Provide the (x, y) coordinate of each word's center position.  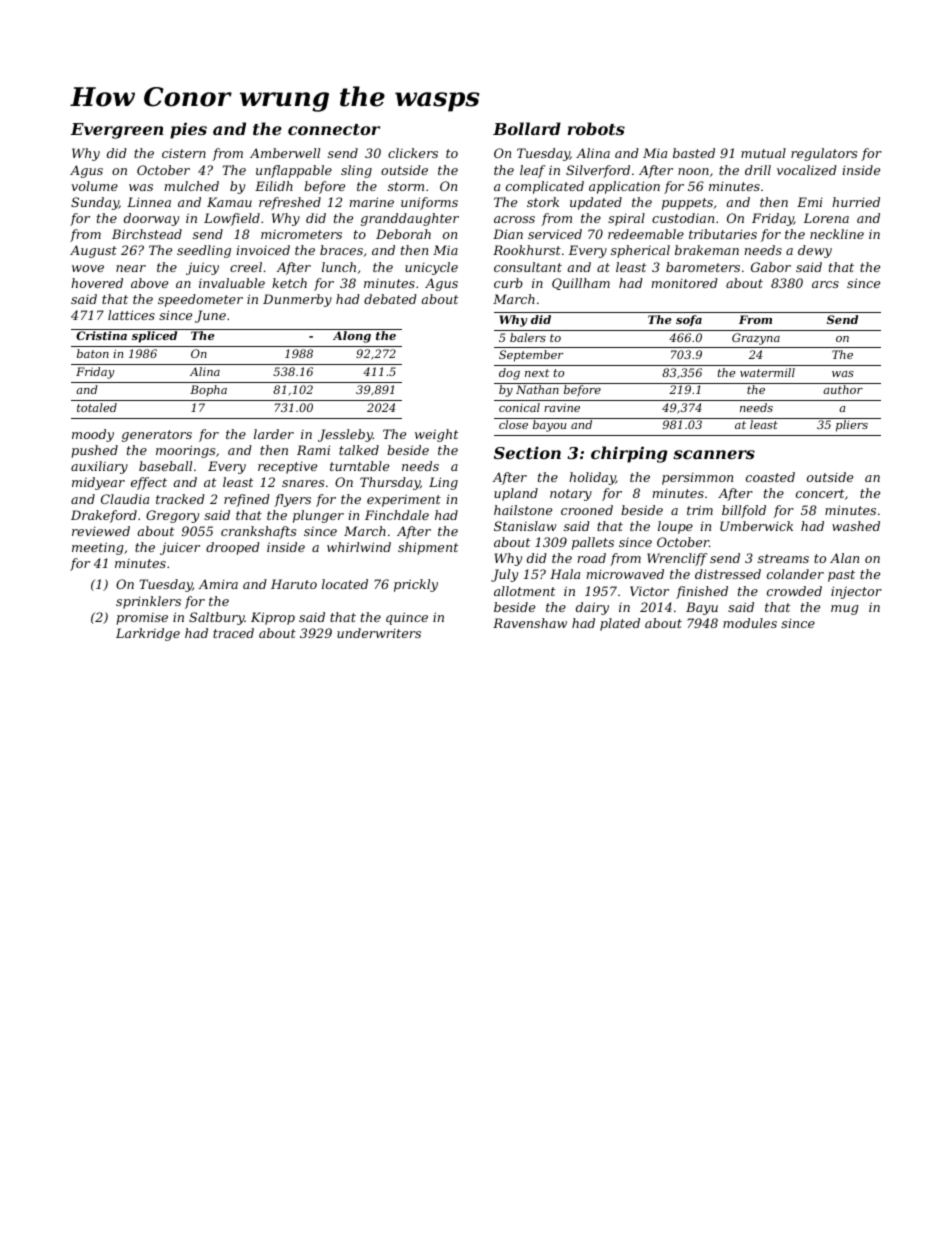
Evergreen (116, 131)
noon (693, 171)
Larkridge (148, 634)
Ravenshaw (530, 623)
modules (750, 623)
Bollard (527, 128)
